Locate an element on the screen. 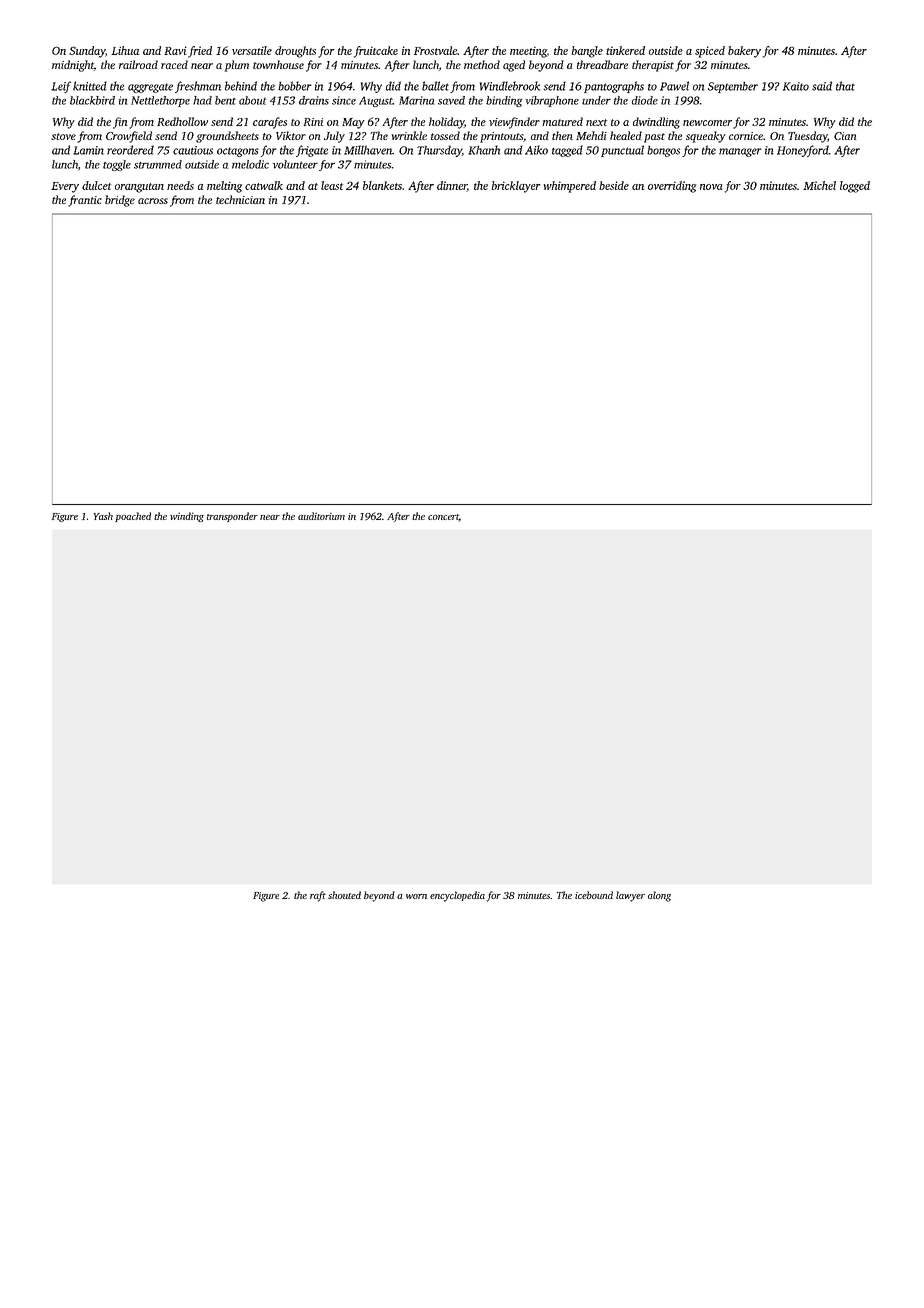  fruitcake is located at coordinates (376, 52).
